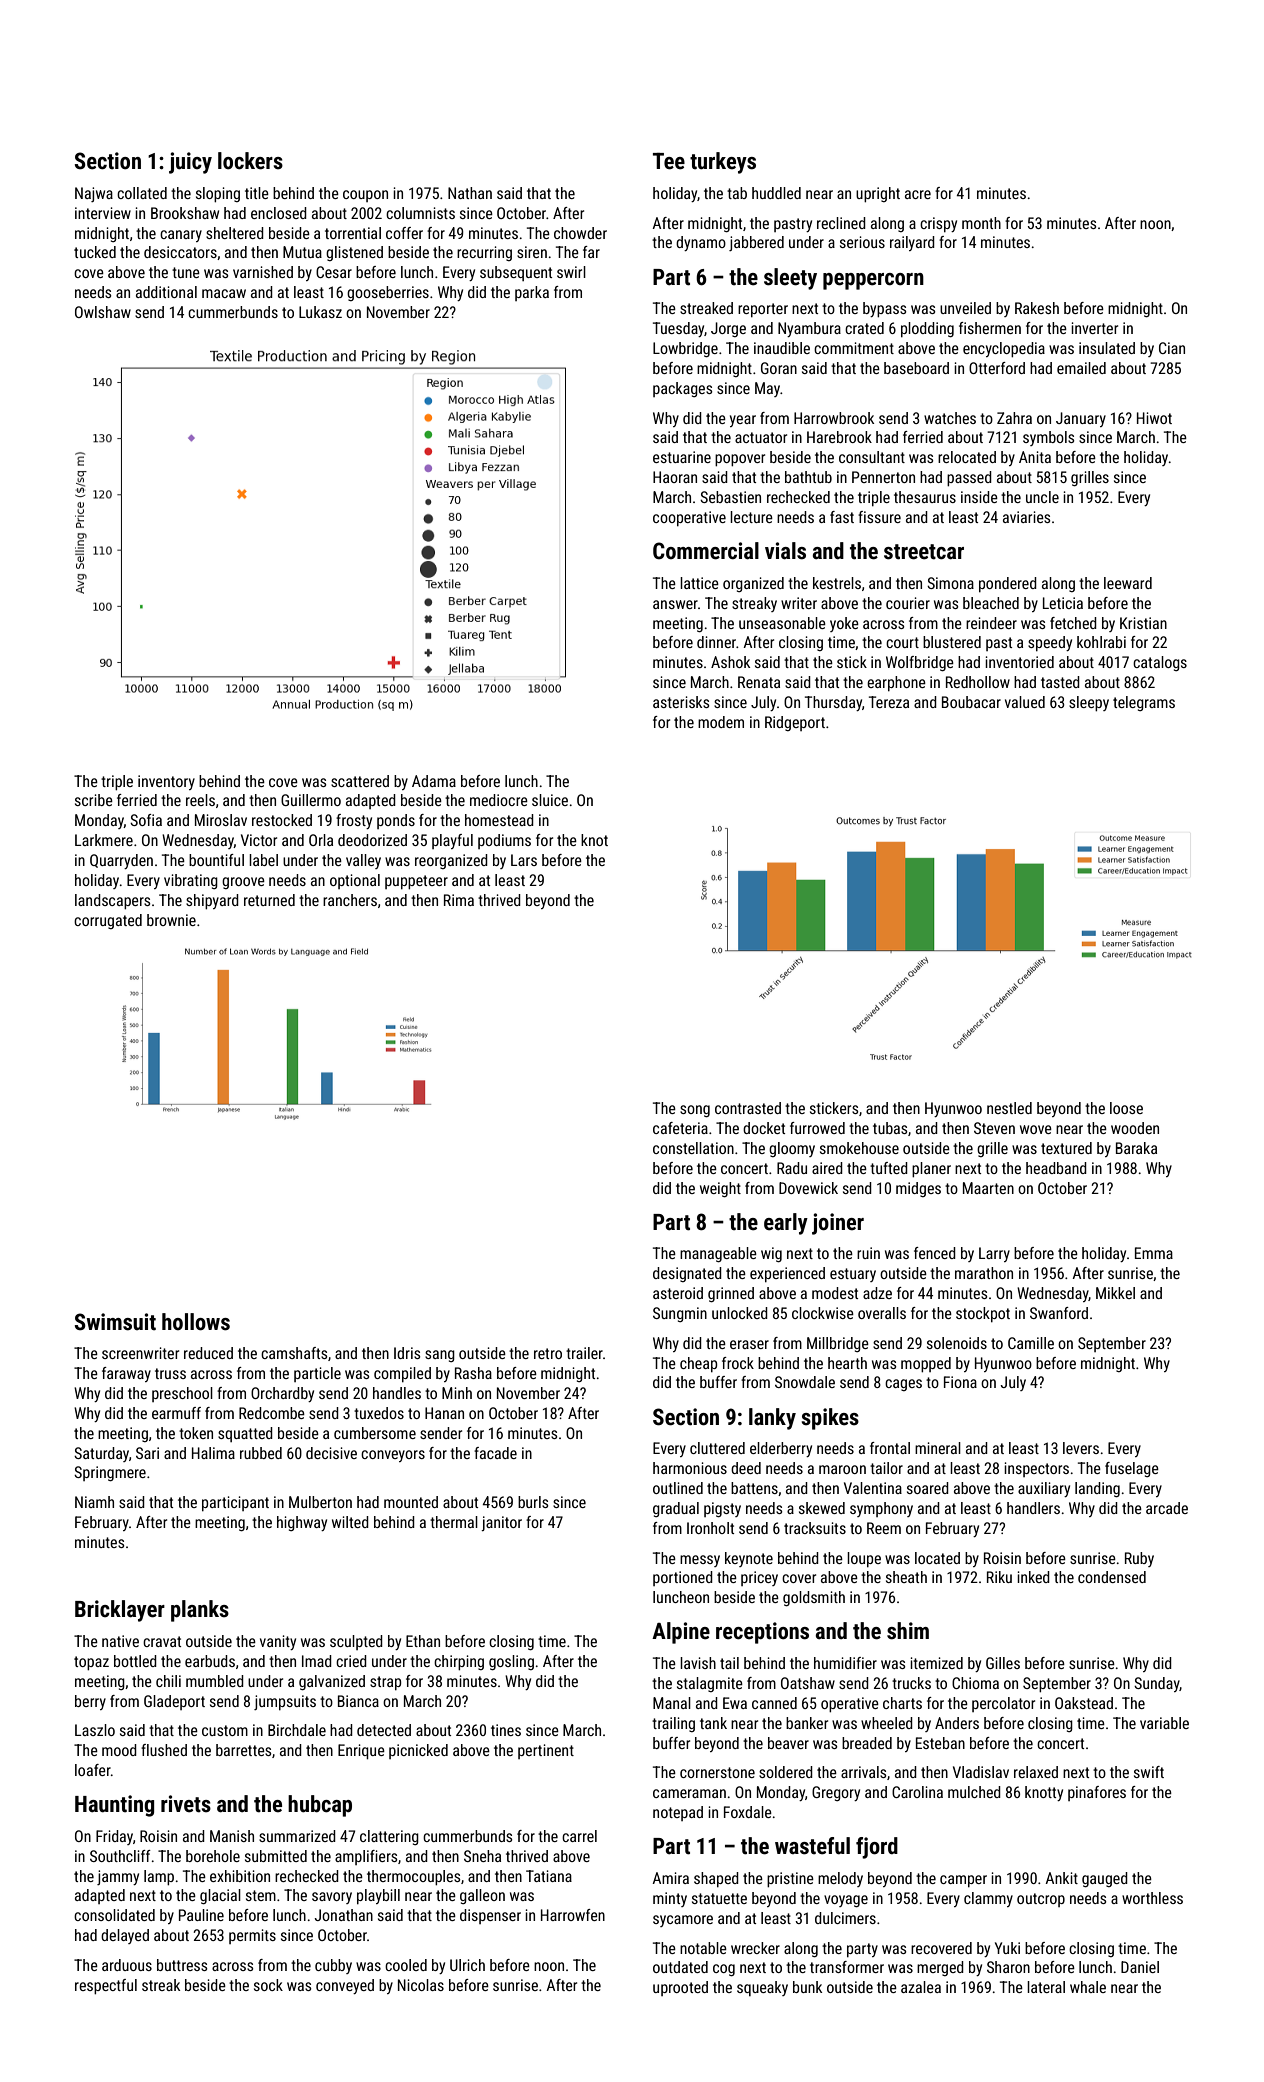 The height and width of the page is (2082, 1264). What do you see at coordinates (981, 223) in the page?
I see `month` at bounding box center [981, 223].
